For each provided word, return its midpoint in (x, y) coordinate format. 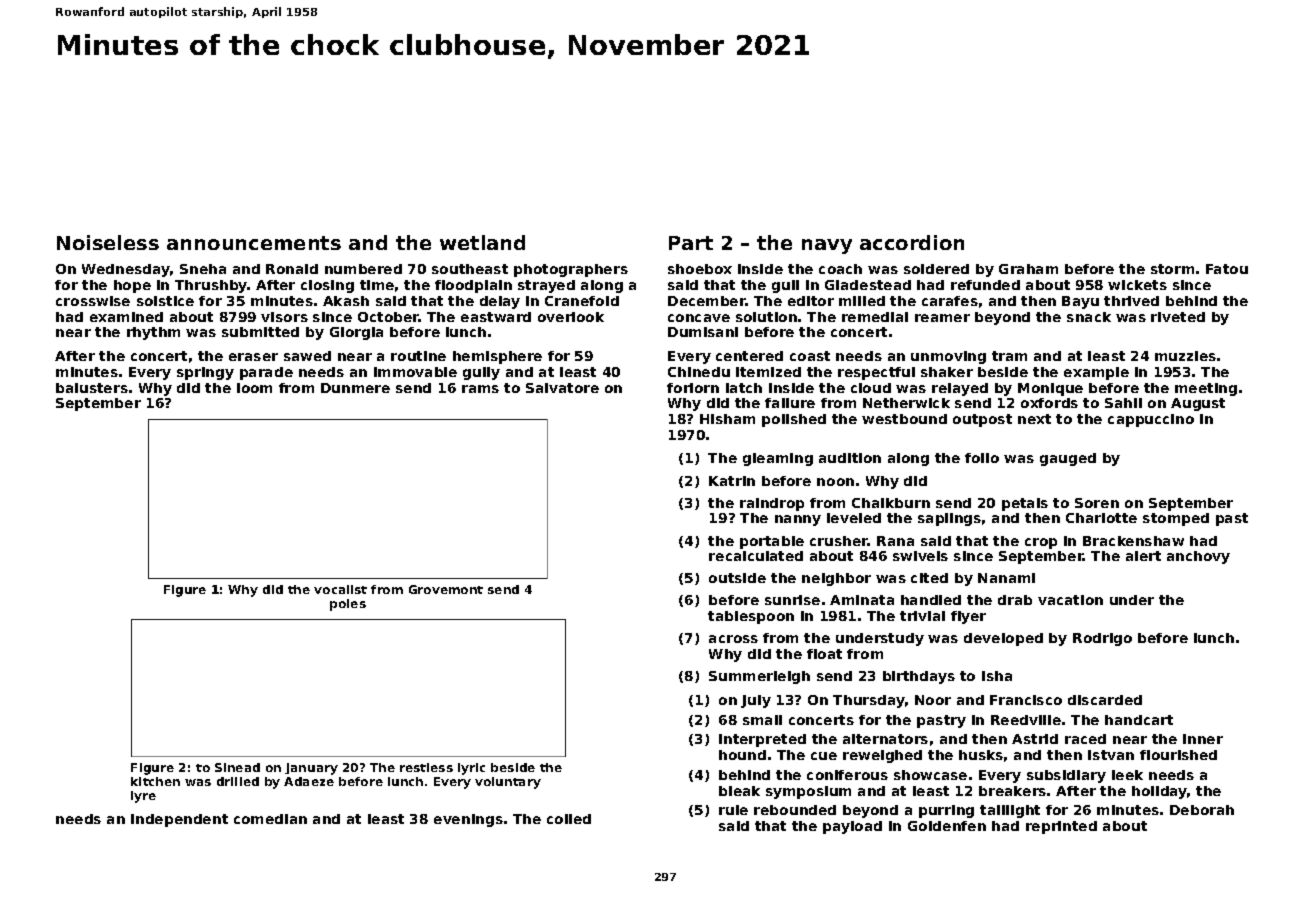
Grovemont (446, 589)
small (762, 720)
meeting (1206, 389)
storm (1172, 269)
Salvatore (562, 388)
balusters (92, 388)
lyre (143, 797)
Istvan (1111, 755)
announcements (254, 243)
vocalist (340, 589)
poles (348, 605)
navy (827, 246)
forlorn (693, 388)
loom (254, 388)
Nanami (1006, 578)
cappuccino (1151, 420)
